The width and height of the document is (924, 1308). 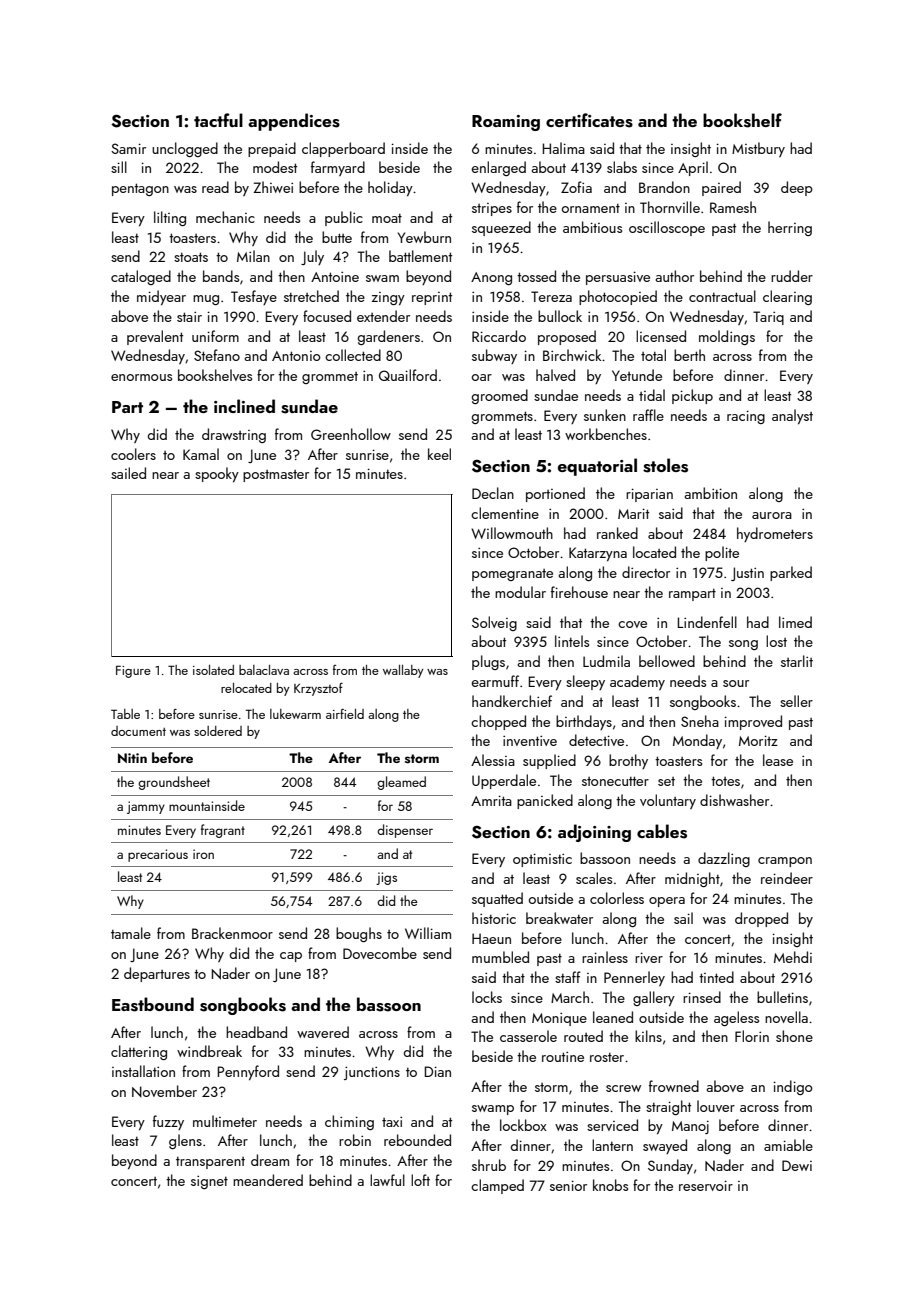 I want to click on gleamed, so click(x=401, y=783).
